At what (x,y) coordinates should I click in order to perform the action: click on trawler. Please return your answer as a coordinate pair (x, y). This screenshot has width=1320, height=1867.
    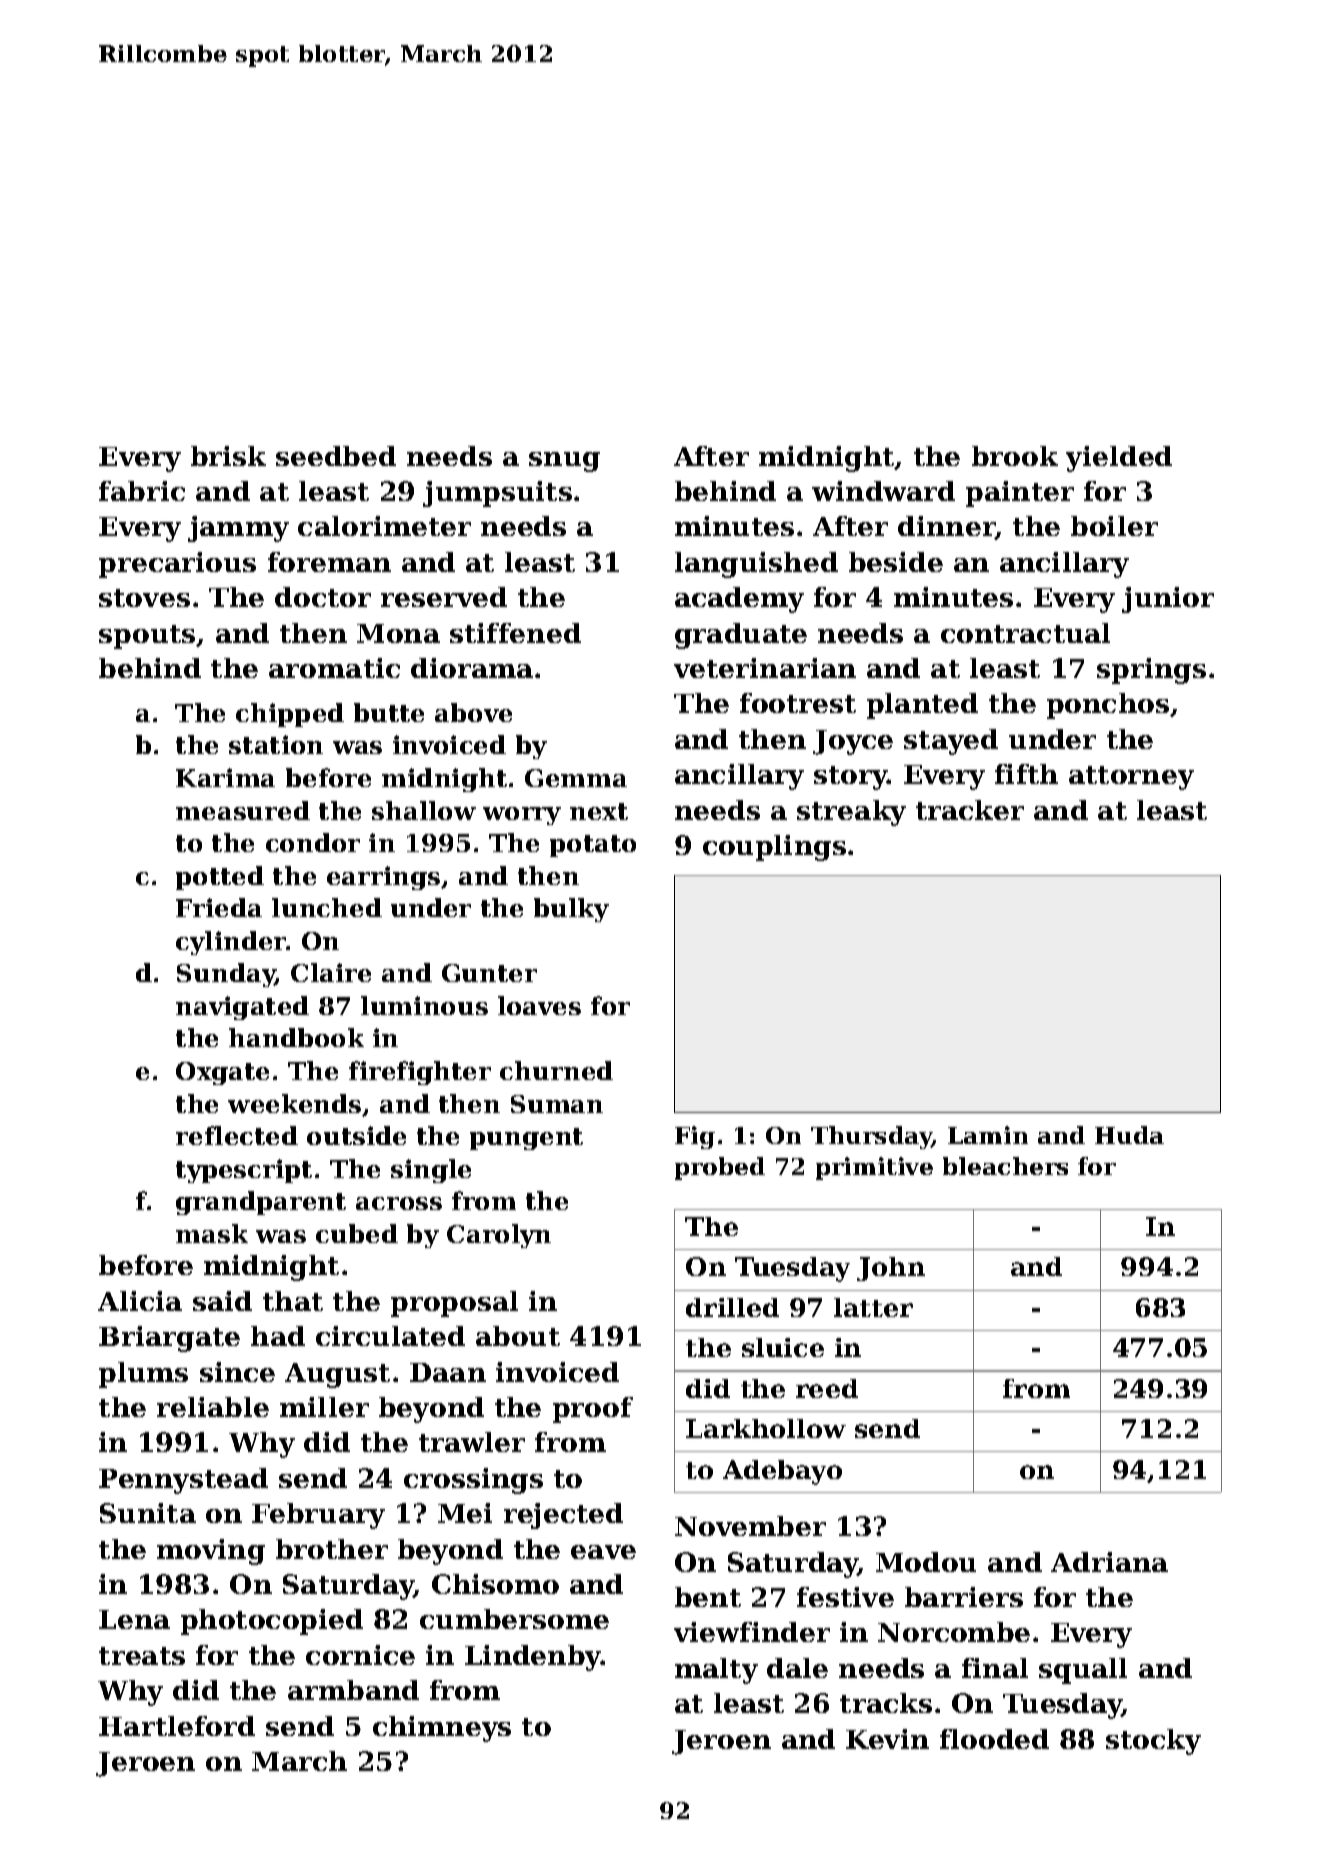
    Looking at the image, I should click on (472, 1442).
